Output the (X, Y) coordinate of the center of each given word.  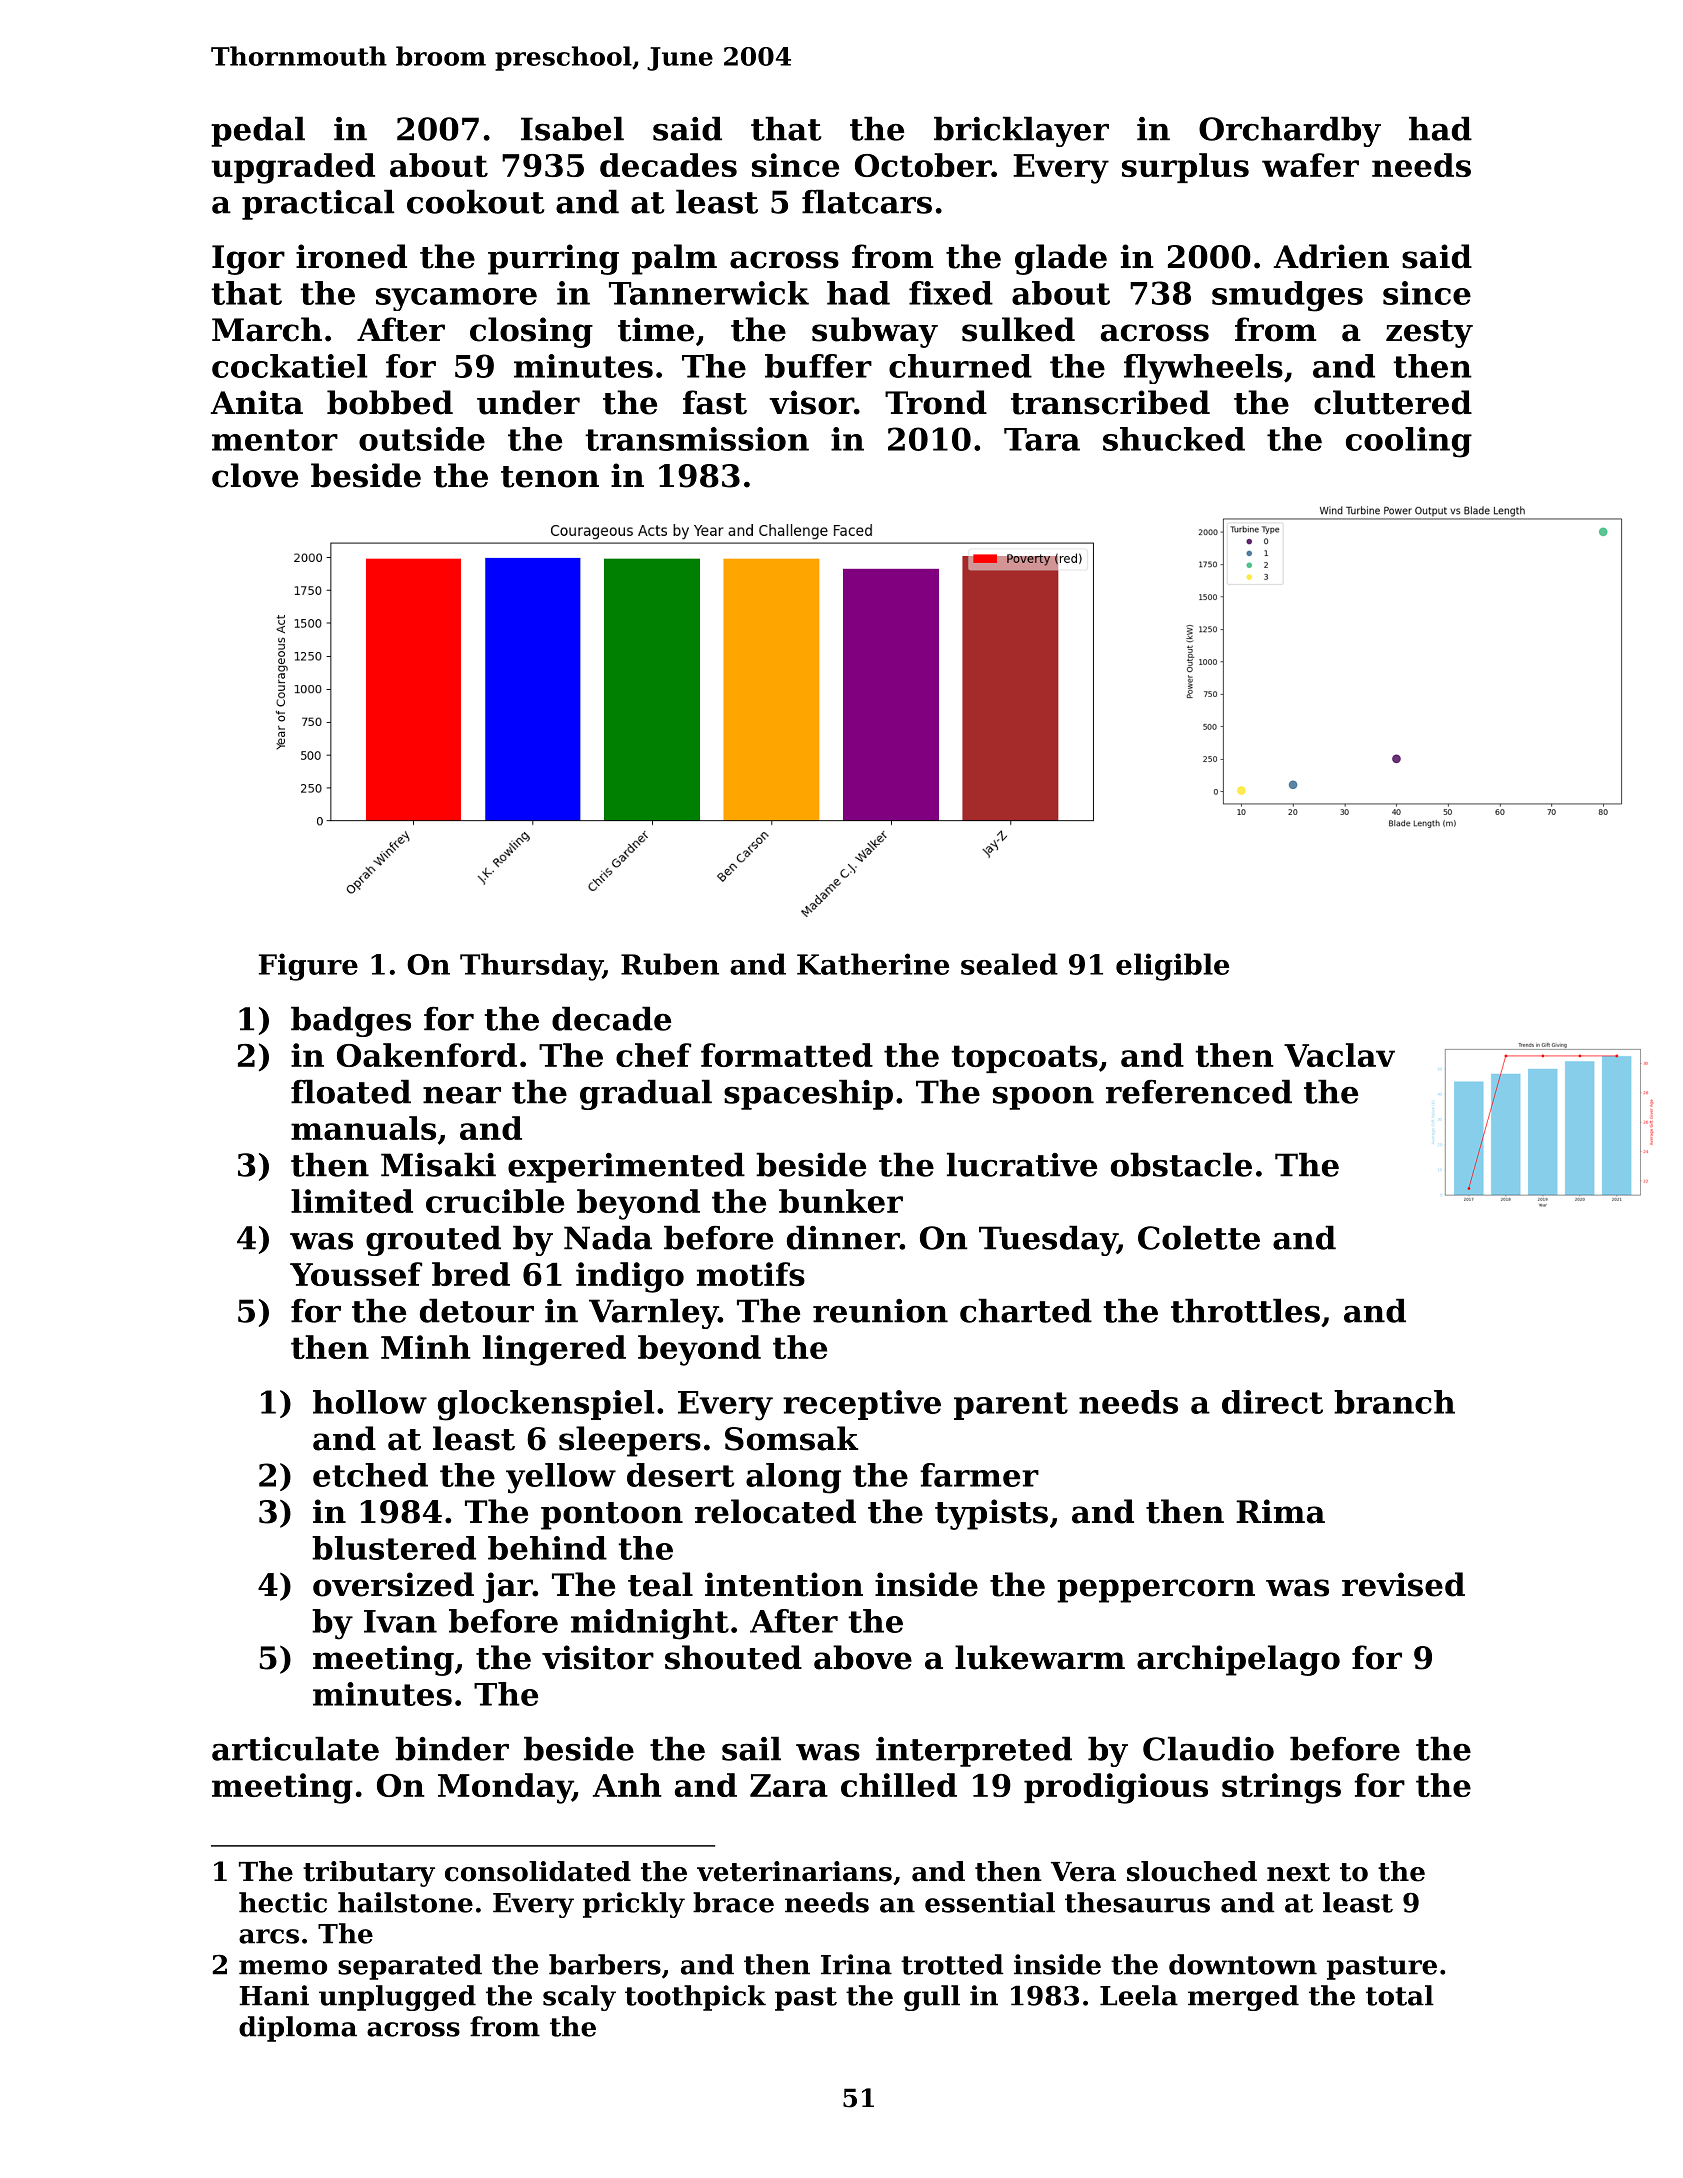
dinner (843, 1237)
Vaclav (1339, 1055)
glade (1061, 259)
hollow (370, 1402)
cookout (475, 201)
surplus (1185, 168)
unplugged (397, 1998)
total (1400, 1995)
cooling (1409, 442)
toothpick (695, 1998)
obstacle (1181, 1164)
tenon (550, 477)
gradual (646, 1094)
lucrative (1022, 1164)
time (656, 329)
